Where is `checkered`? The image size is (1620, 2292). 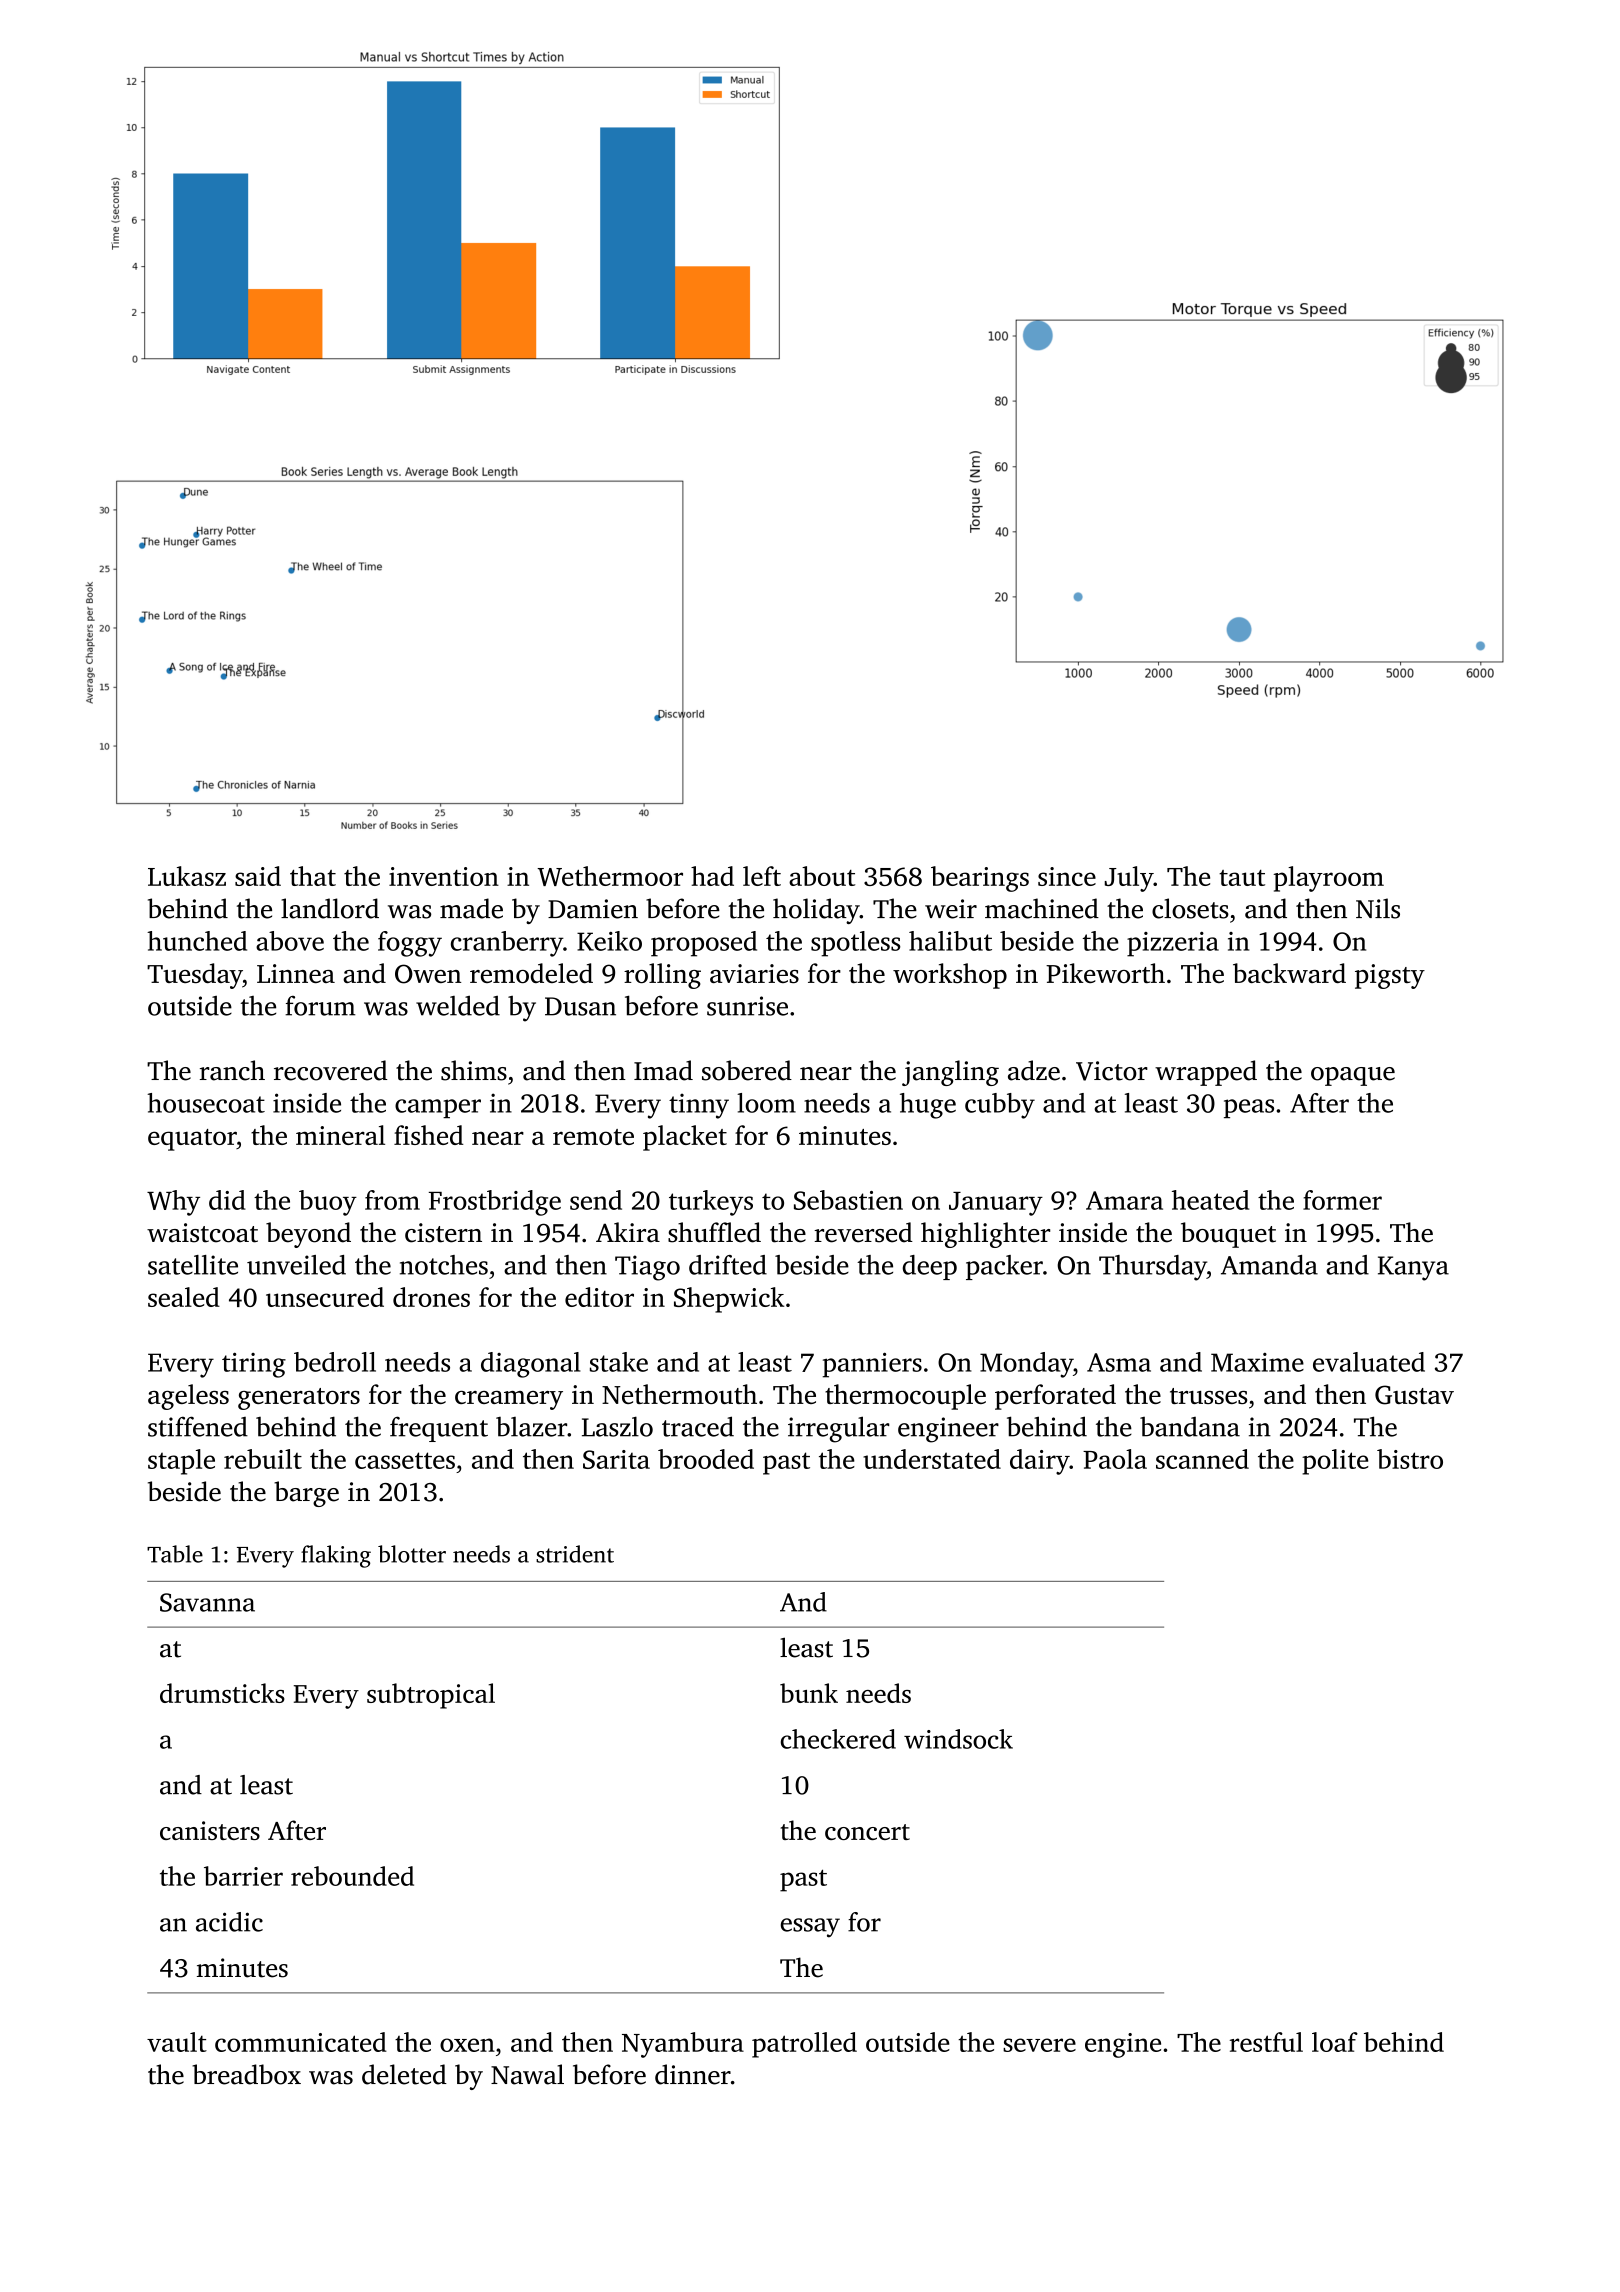 checkered is located at coordinates (838, 1739).
